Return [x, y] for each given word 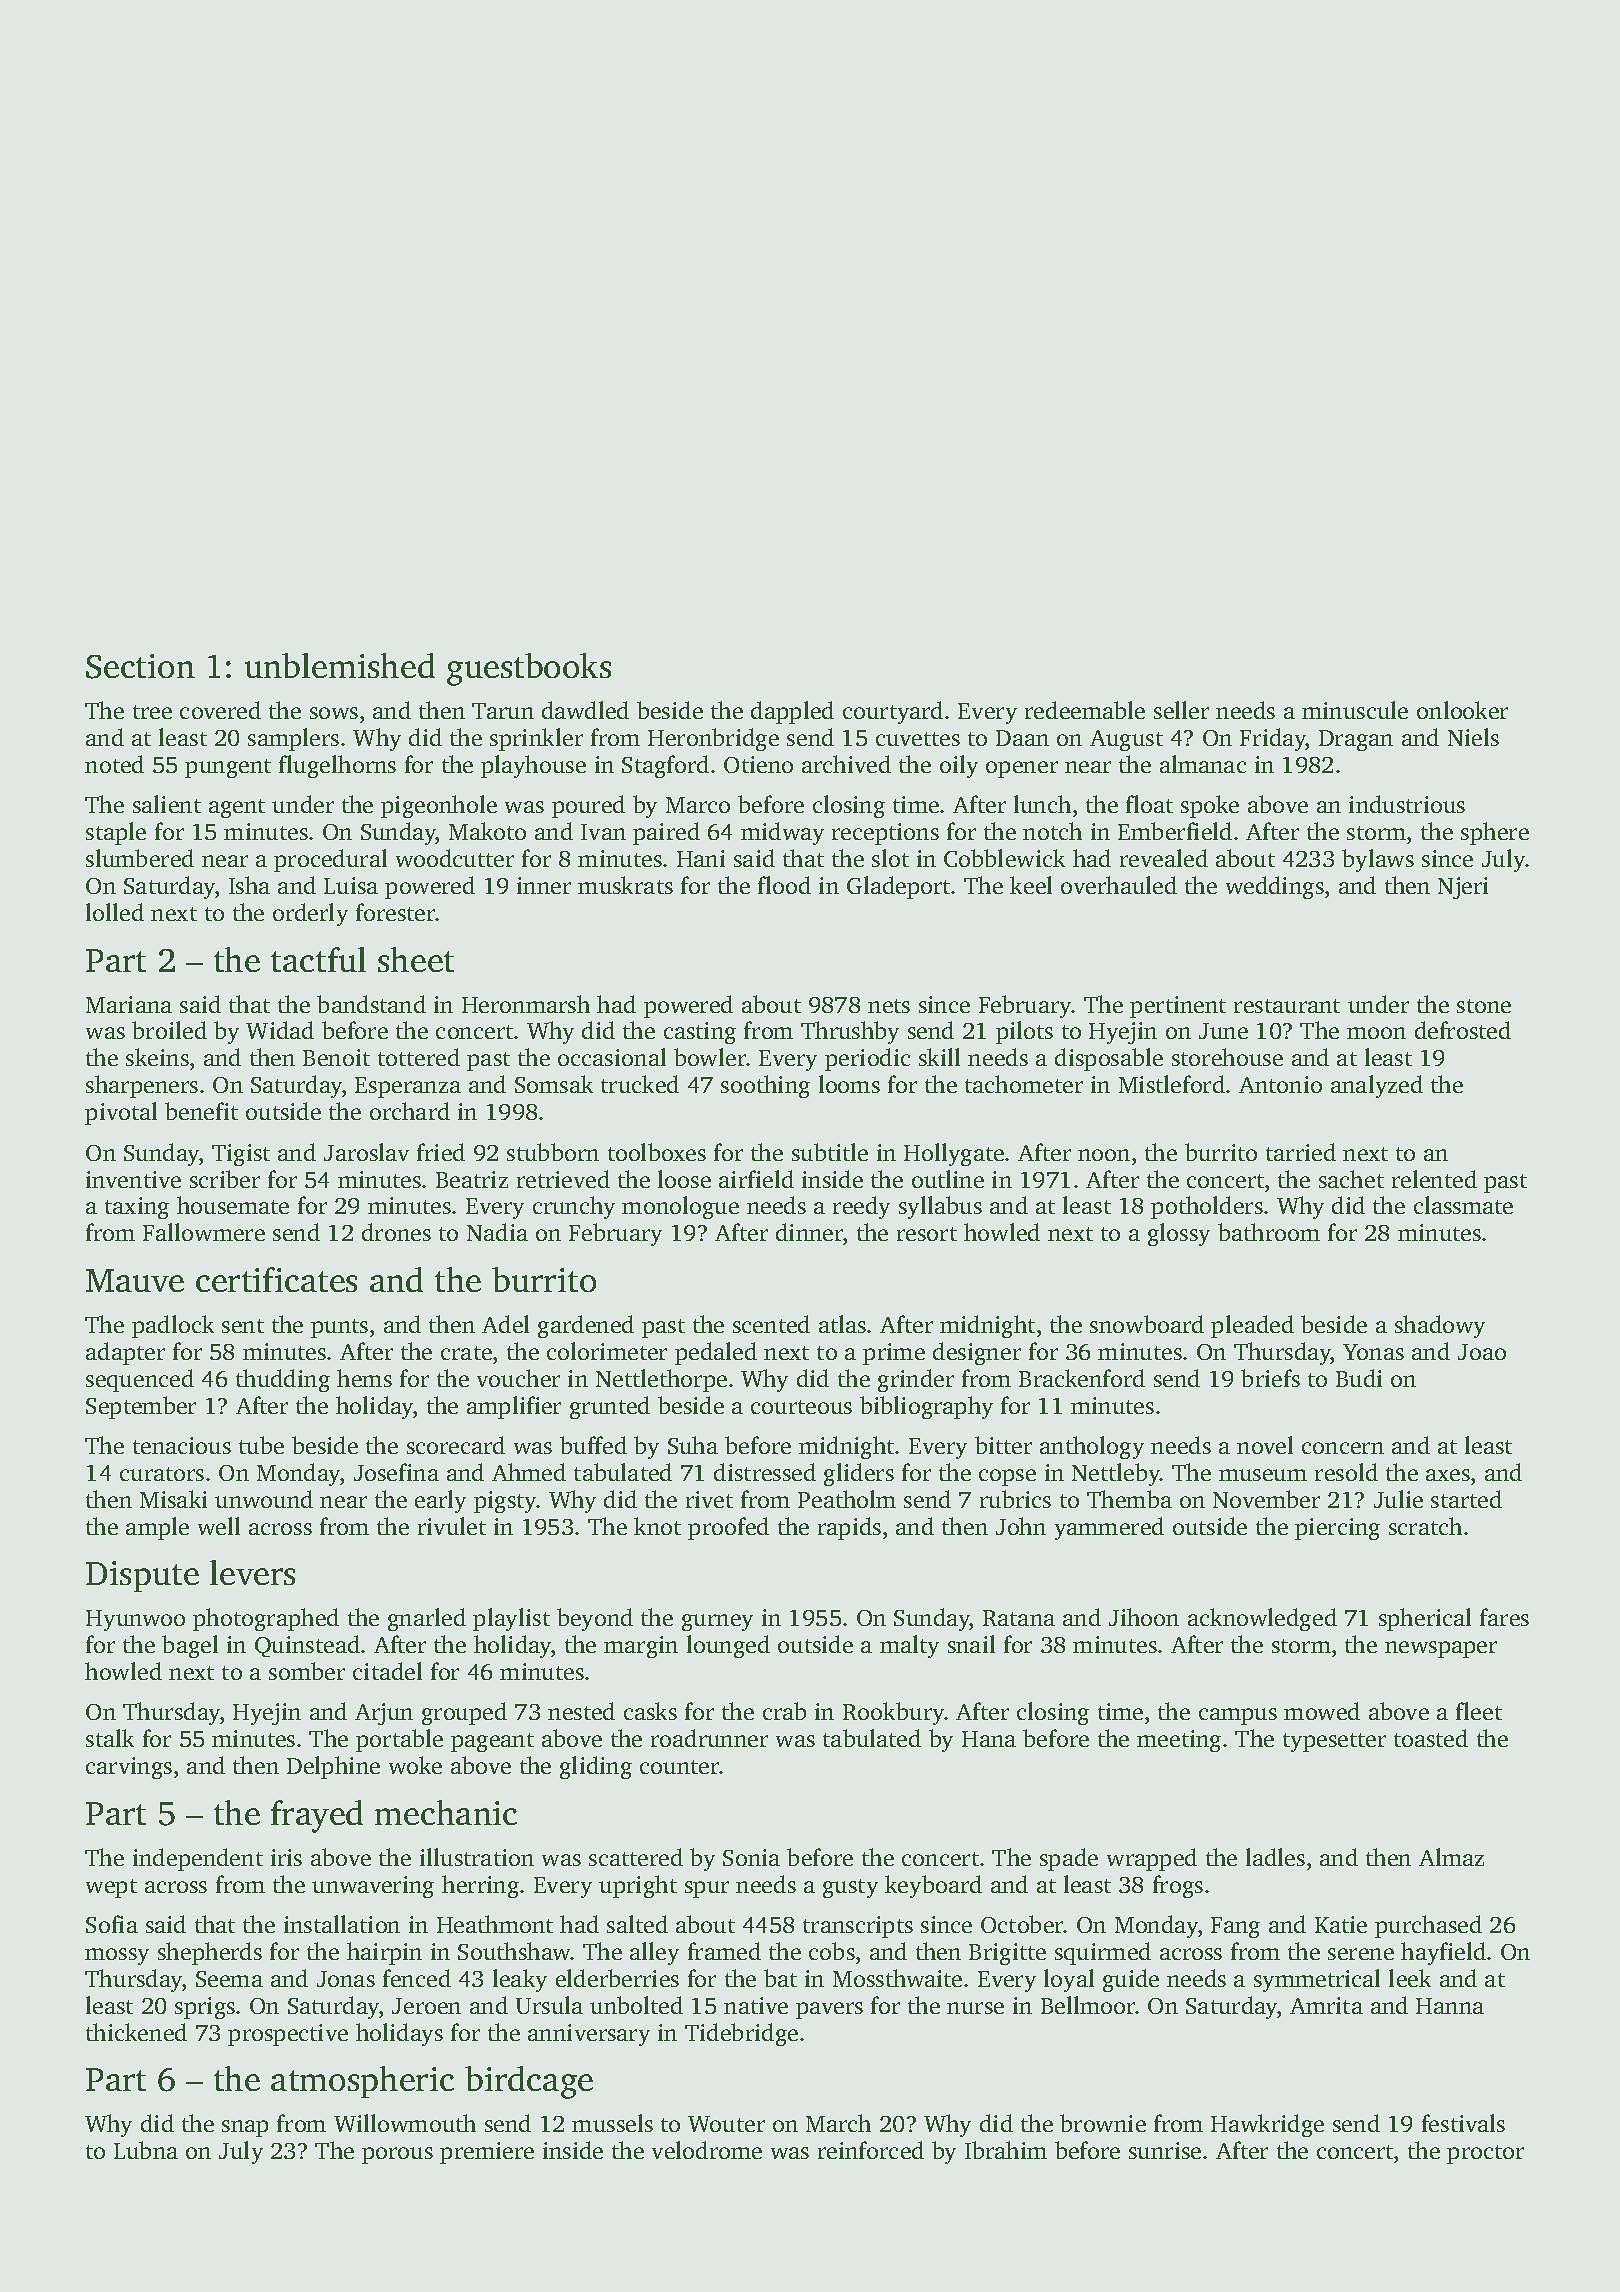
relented [1434, 1179]
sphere [1495, 833]
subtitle [830, 1152]
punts [339, 1328]
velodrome [707, 2150]
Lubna [146, 2150]
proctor [1485, 2154]
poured [588, 806]
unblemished [340, 665]
